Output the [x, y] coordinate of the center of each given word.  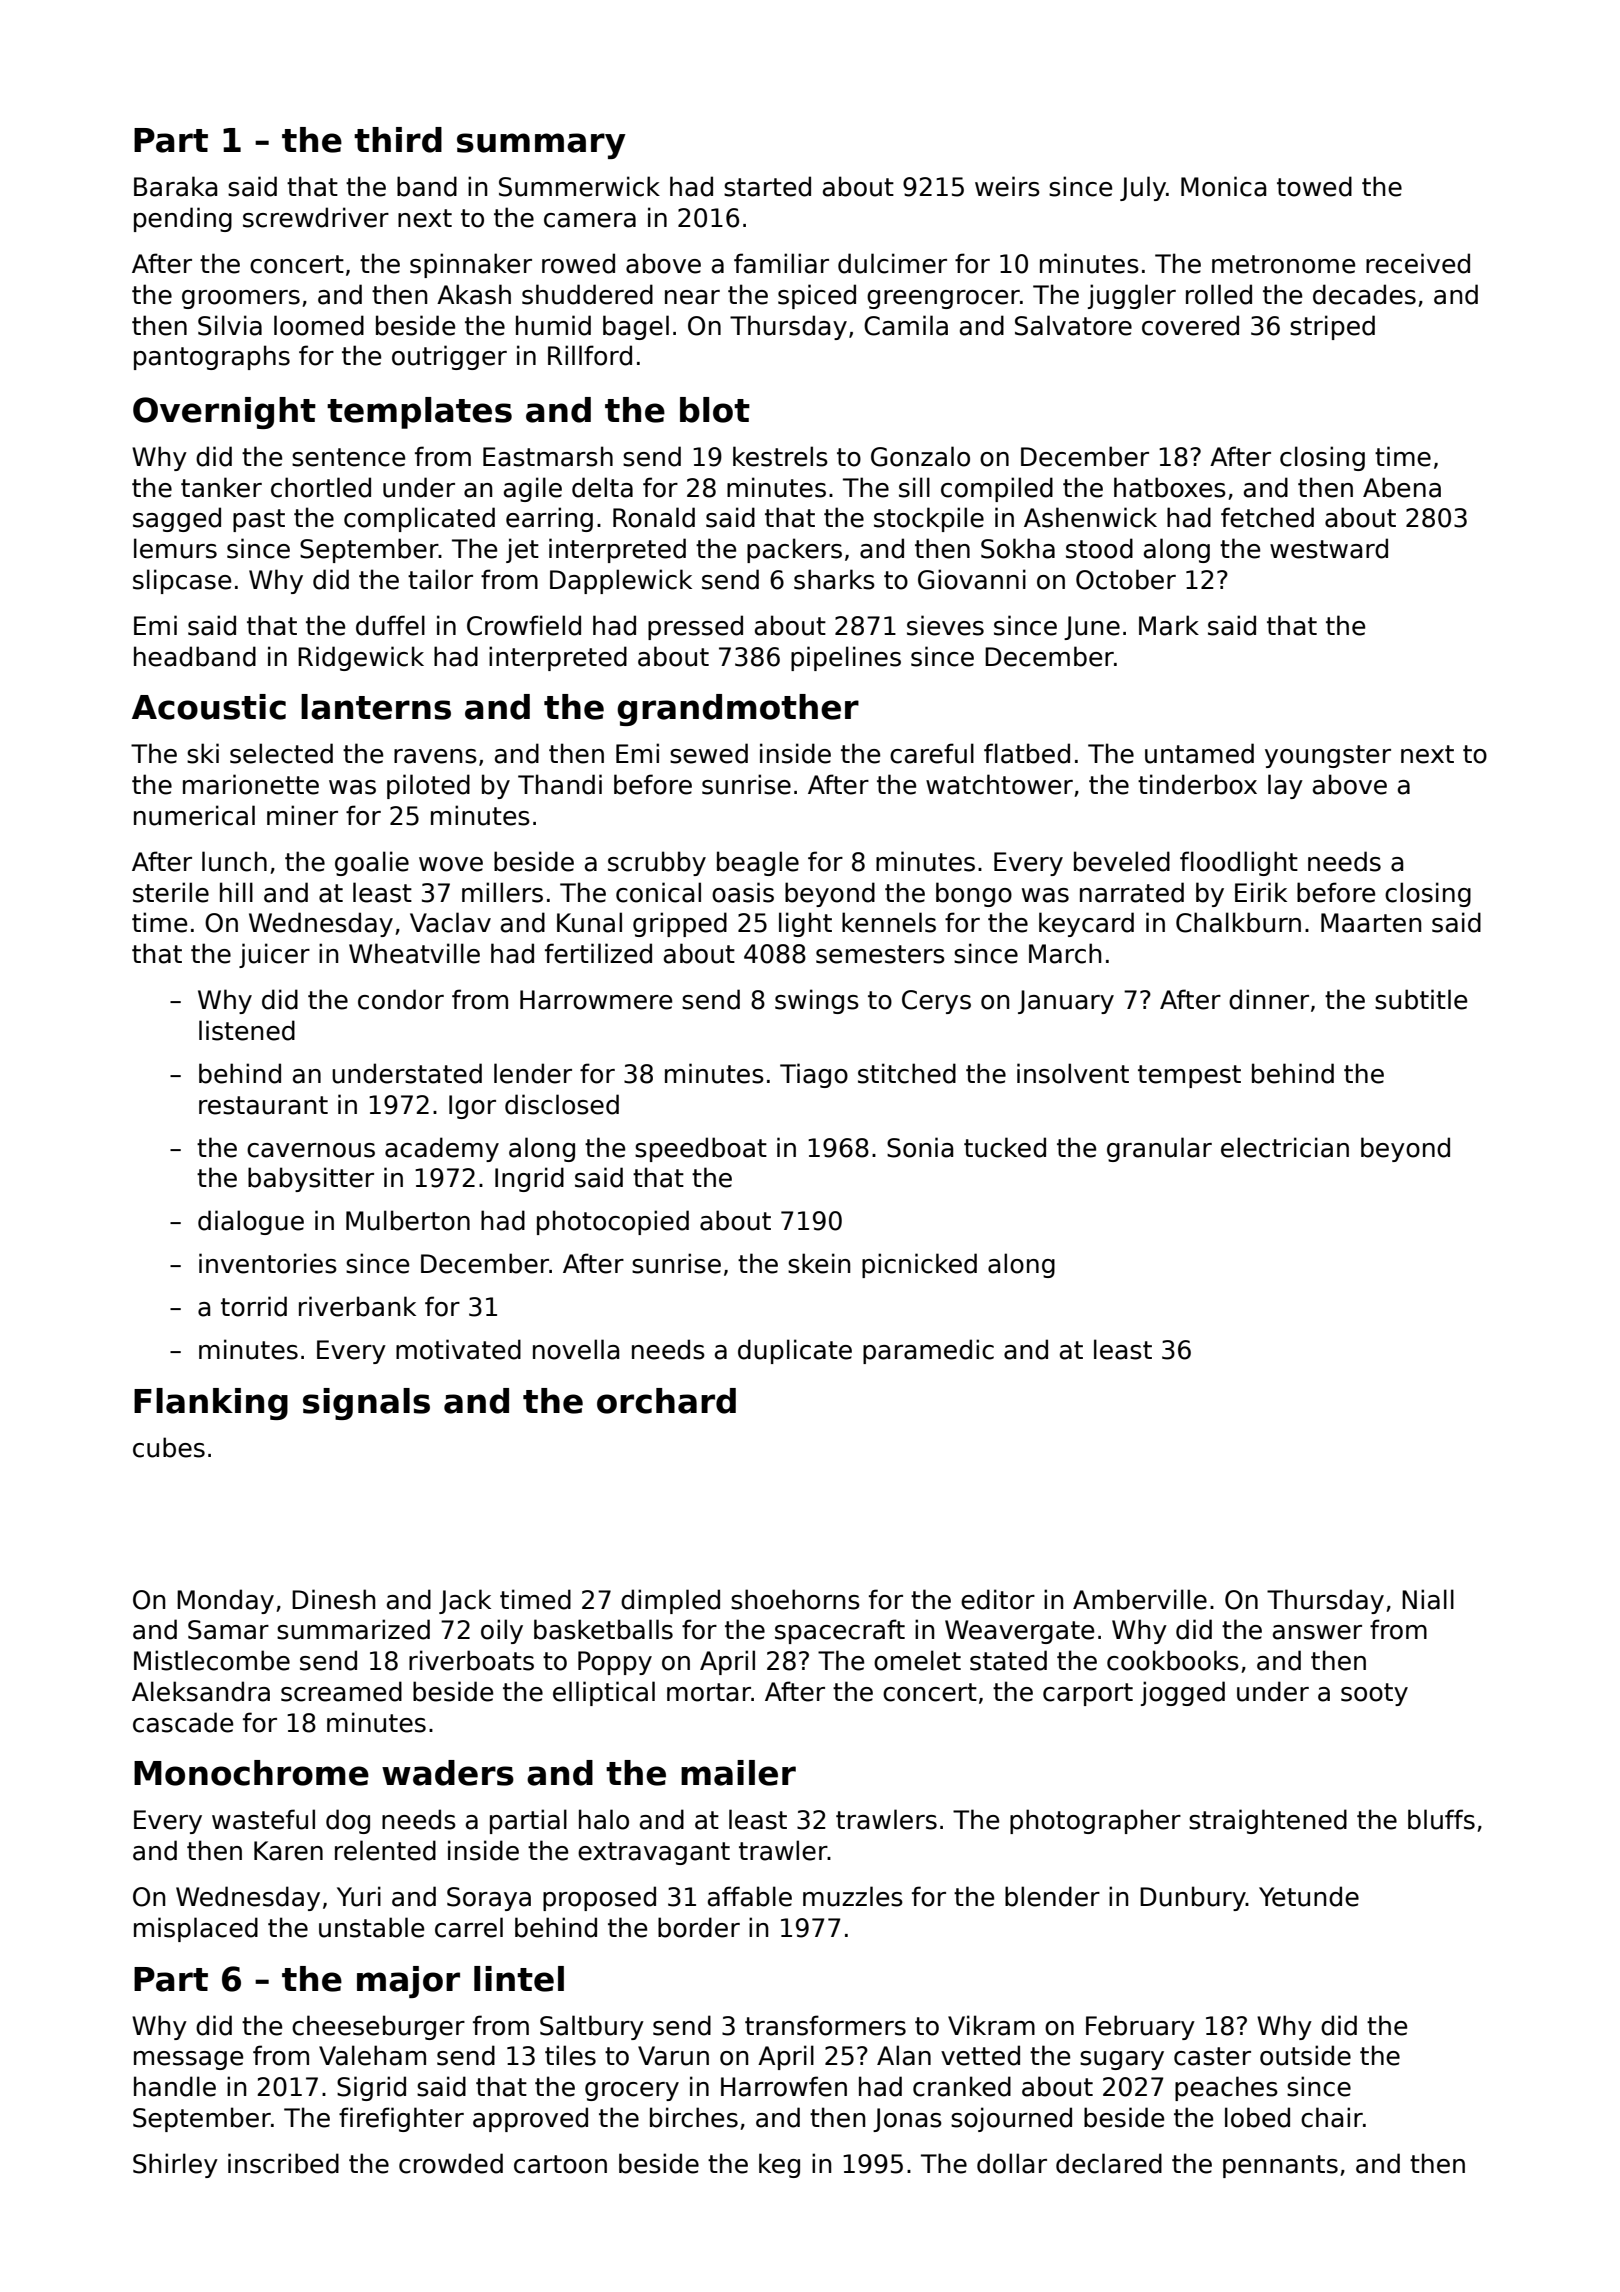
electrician [1285, 1147]
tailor [440, 579]
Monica [1223, 186]
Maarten [1371, 923]
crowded [451, 2163]
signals [366, 1404]
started [767, 186]
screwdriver [316, 217]
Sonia [920, 1147]
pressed [695, 627]
